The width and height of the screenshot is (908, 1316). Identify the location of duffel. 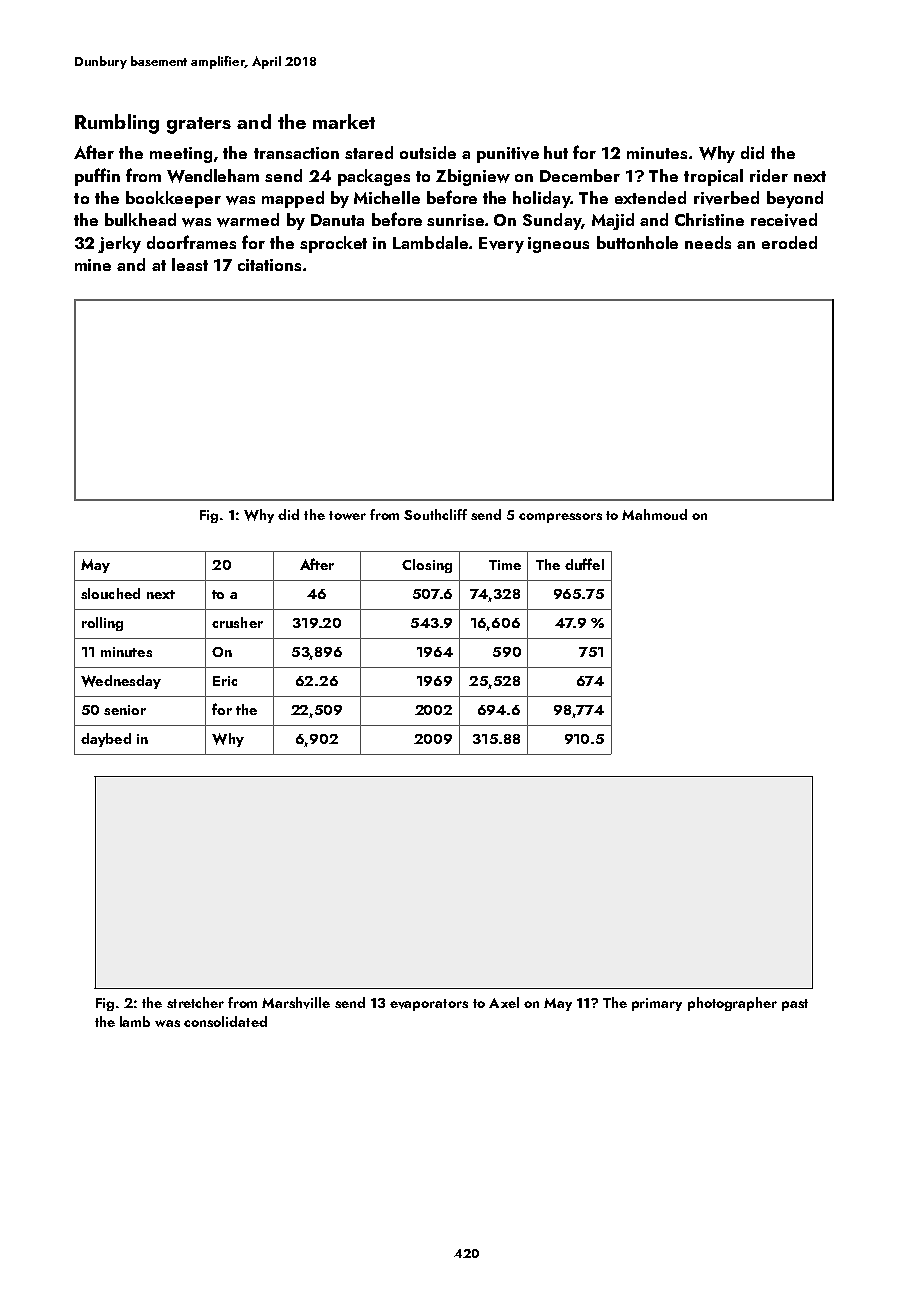
(584, 564).
